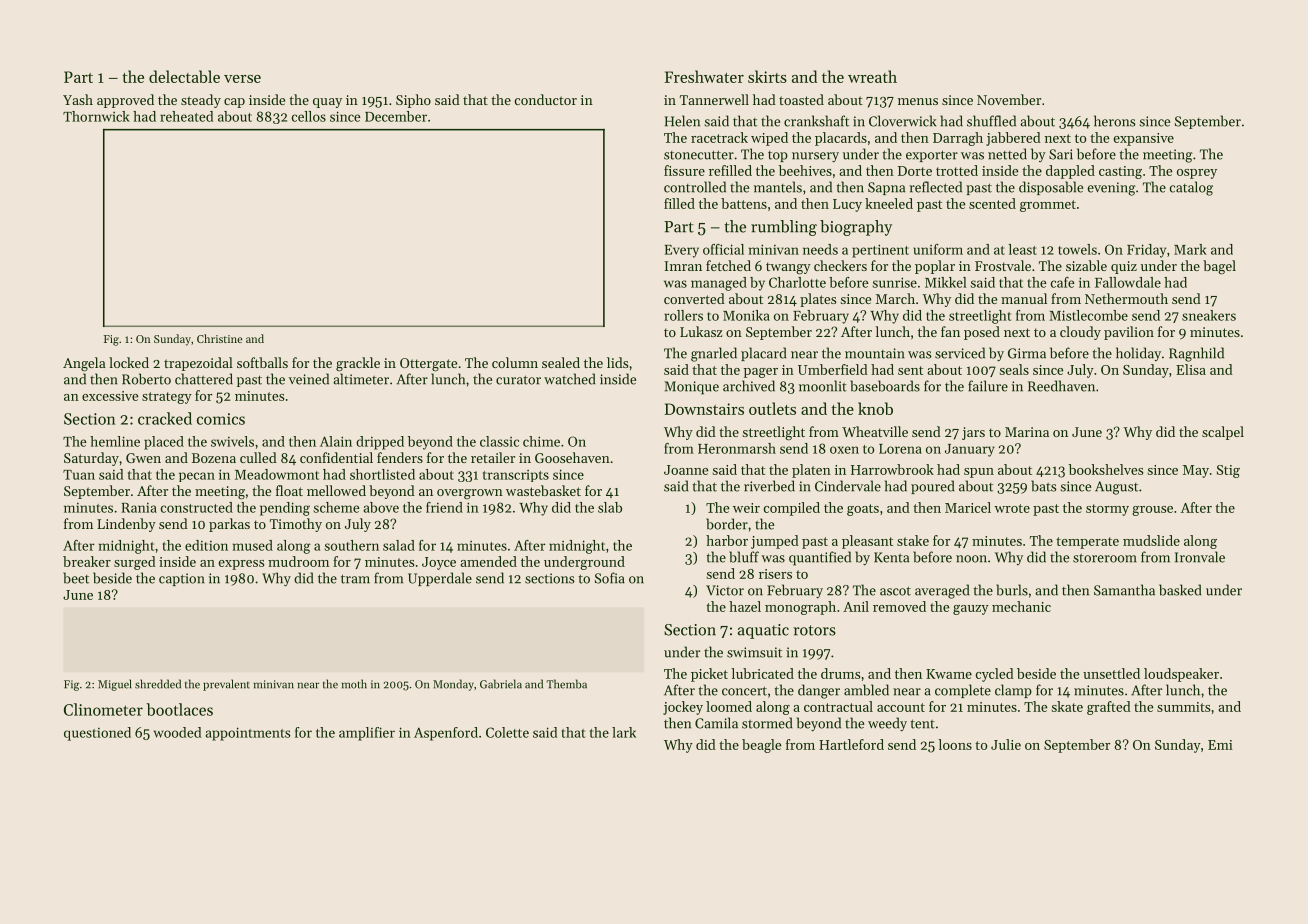 The image size is (1308, 924). I want to click on Christine, so click(220, 338).
